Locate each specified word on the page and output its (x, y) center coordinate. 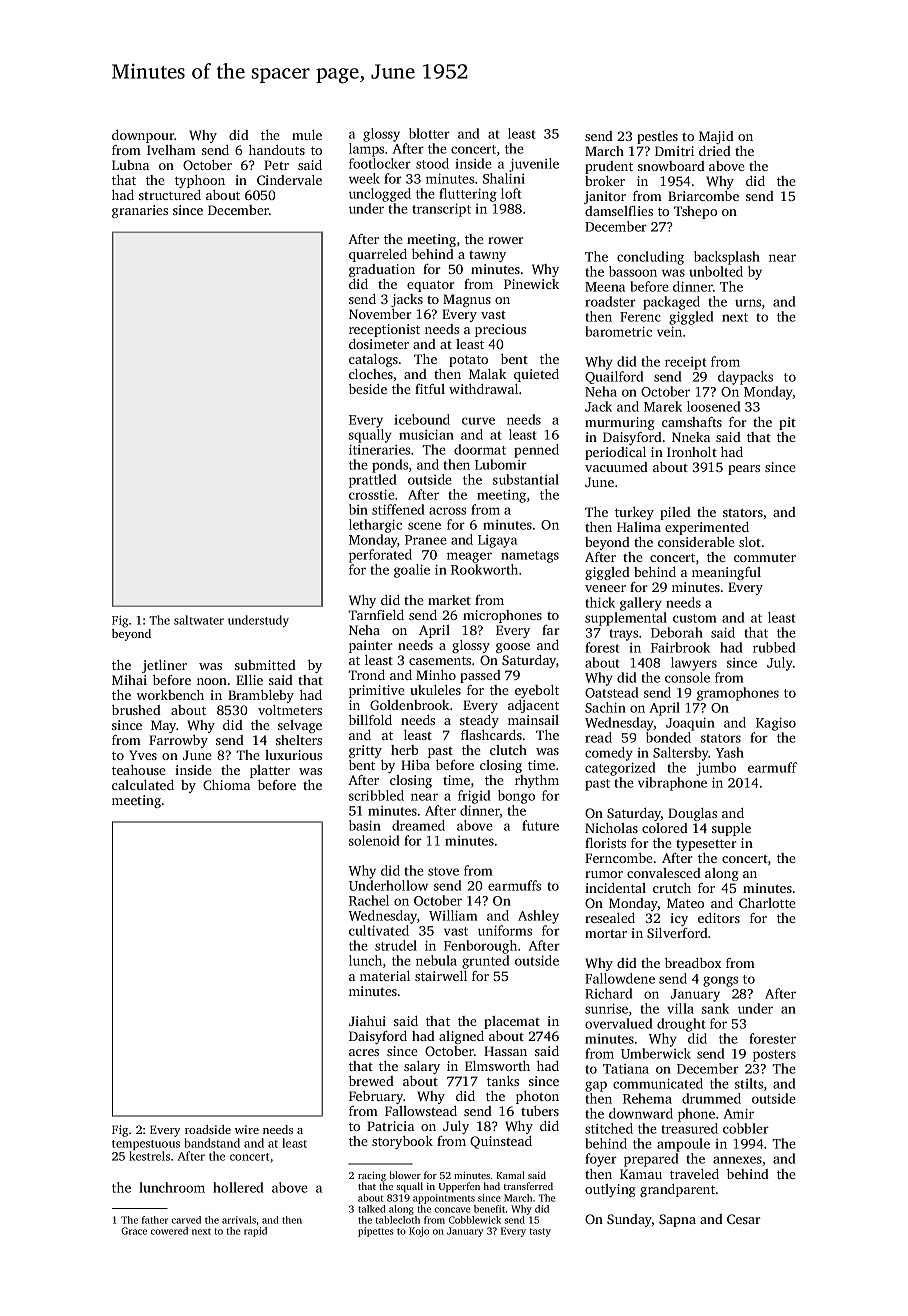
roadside (208, 1129)
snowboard (671, 166)
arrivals (239, 1220)
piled (675, 513)
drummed (711, 1098)
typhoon (200, 181)
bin (358, 509)
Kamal (510, 1175)
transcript (441, 210)
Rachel (369, 900)
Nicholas (611, 828)
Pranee (426, 540)
